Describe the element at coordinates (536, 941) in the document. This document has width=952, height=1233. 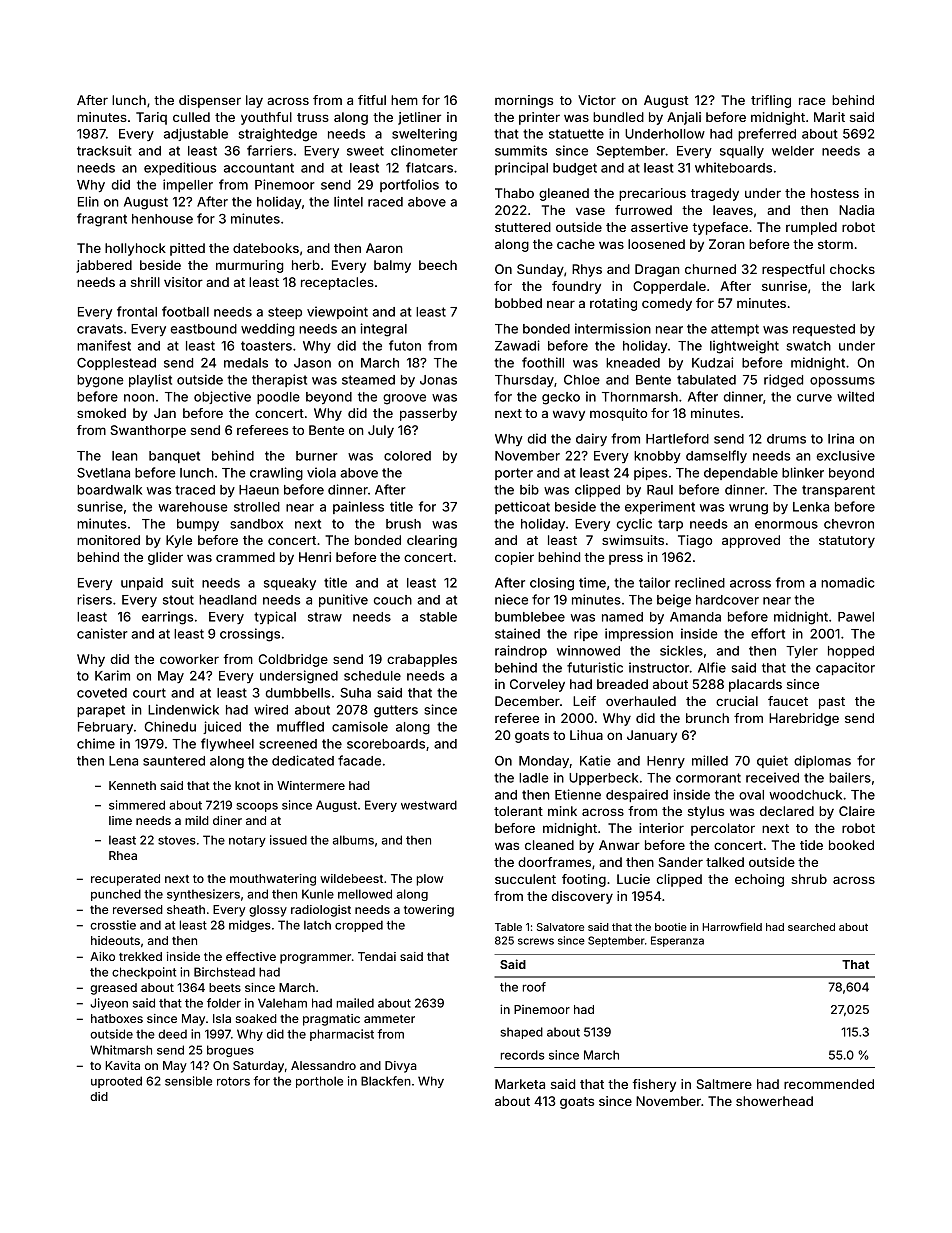
I see `screws` at that location.
